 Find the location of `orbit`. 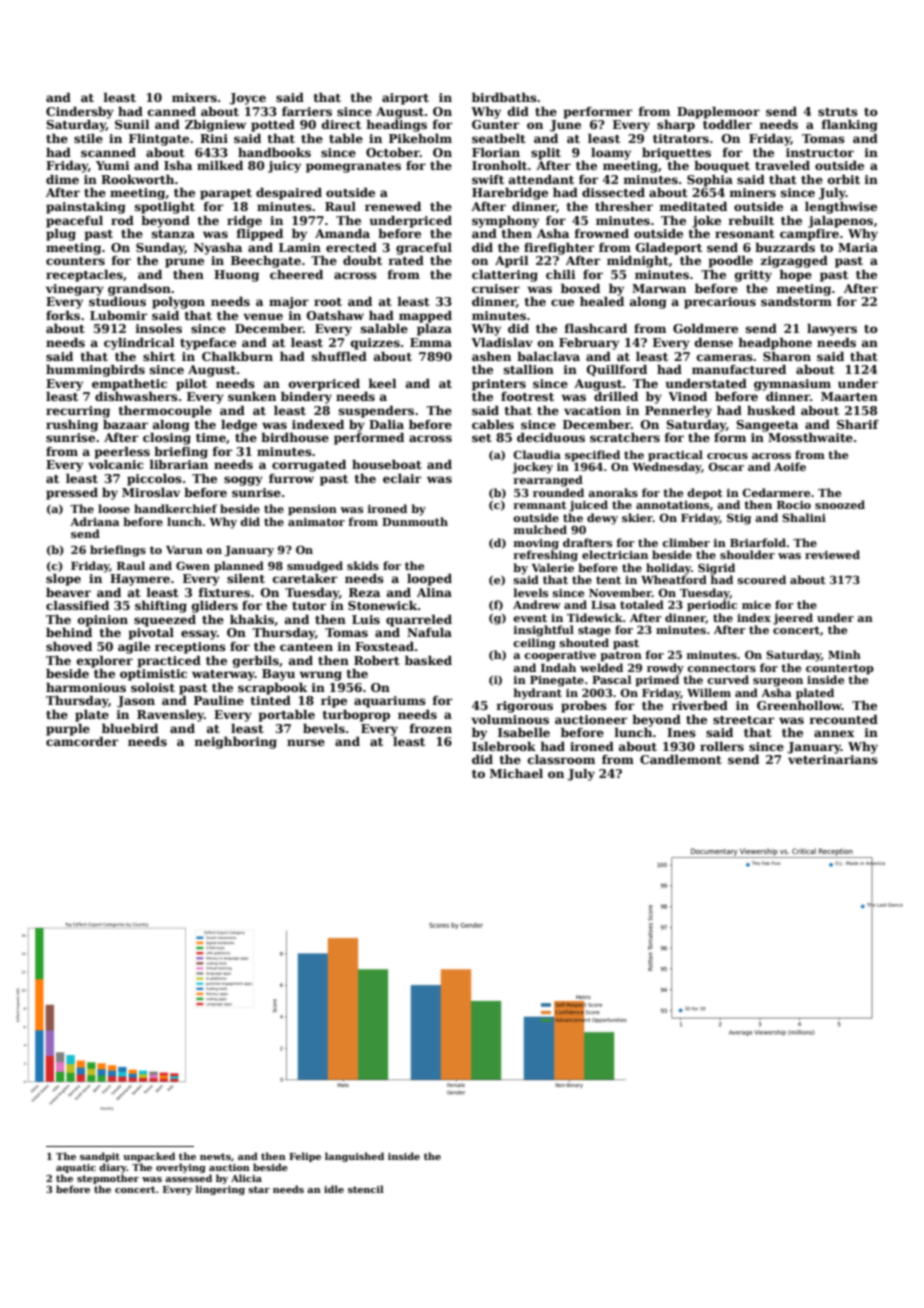

orbit is located at coordinates (844, 179).
